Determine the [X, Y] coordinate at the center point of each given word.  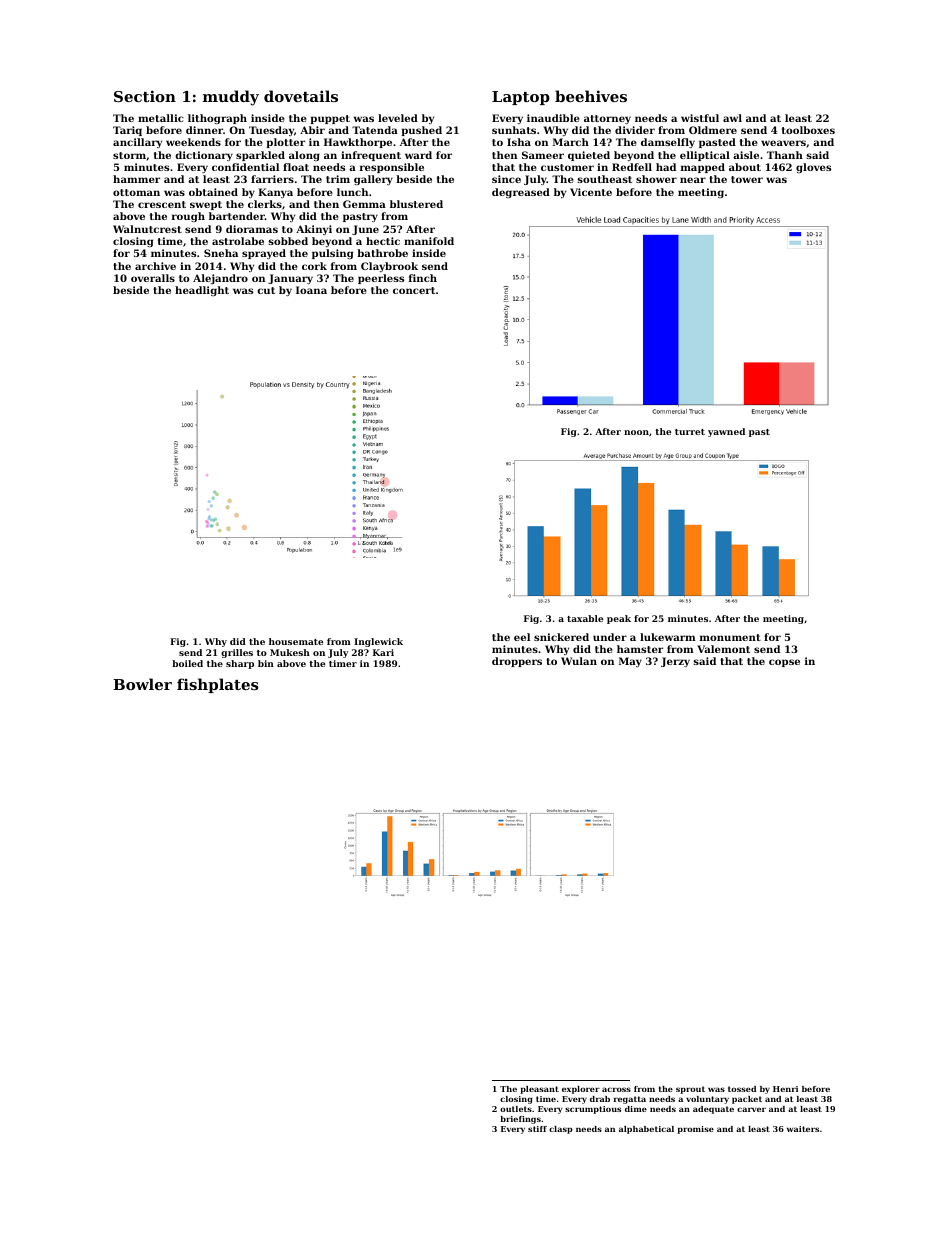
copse [784, 663]
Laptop [521, 98]
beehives [591, 96]
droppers [517, 662]
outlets [516, 1109]
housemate [296, 641]
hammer [136, 179]
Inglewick [378, 642]
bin [266, 663]
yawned [726, 432]
